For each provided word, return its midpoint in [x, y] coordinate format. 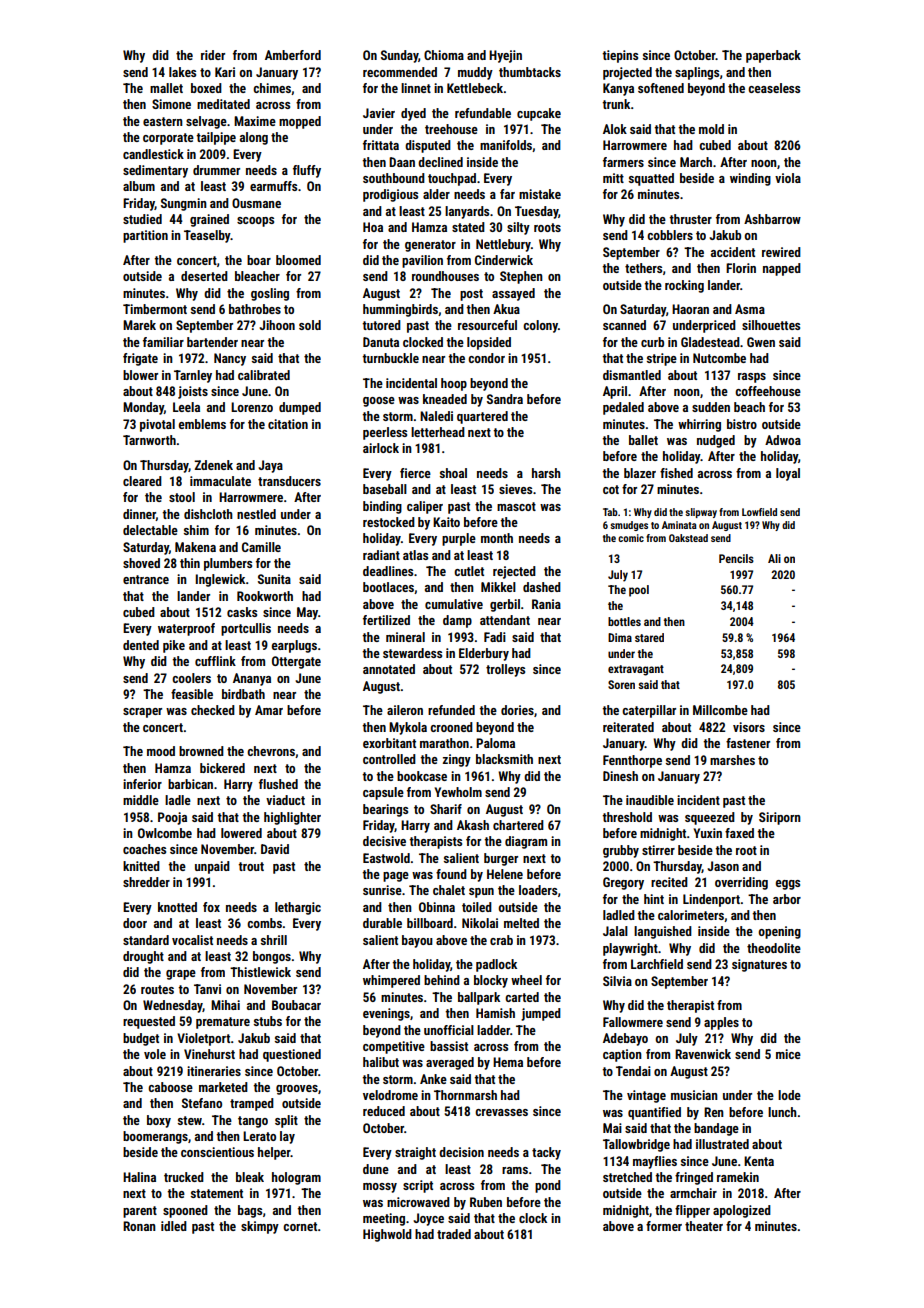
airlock [381, 448]
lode [789, 1095]
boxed [206, 88]
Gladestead [710, 342]
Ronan [139, 1226]
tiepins [620, 56]
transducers [289, 481]
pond [548, 1186]
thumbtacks [530, 72]
